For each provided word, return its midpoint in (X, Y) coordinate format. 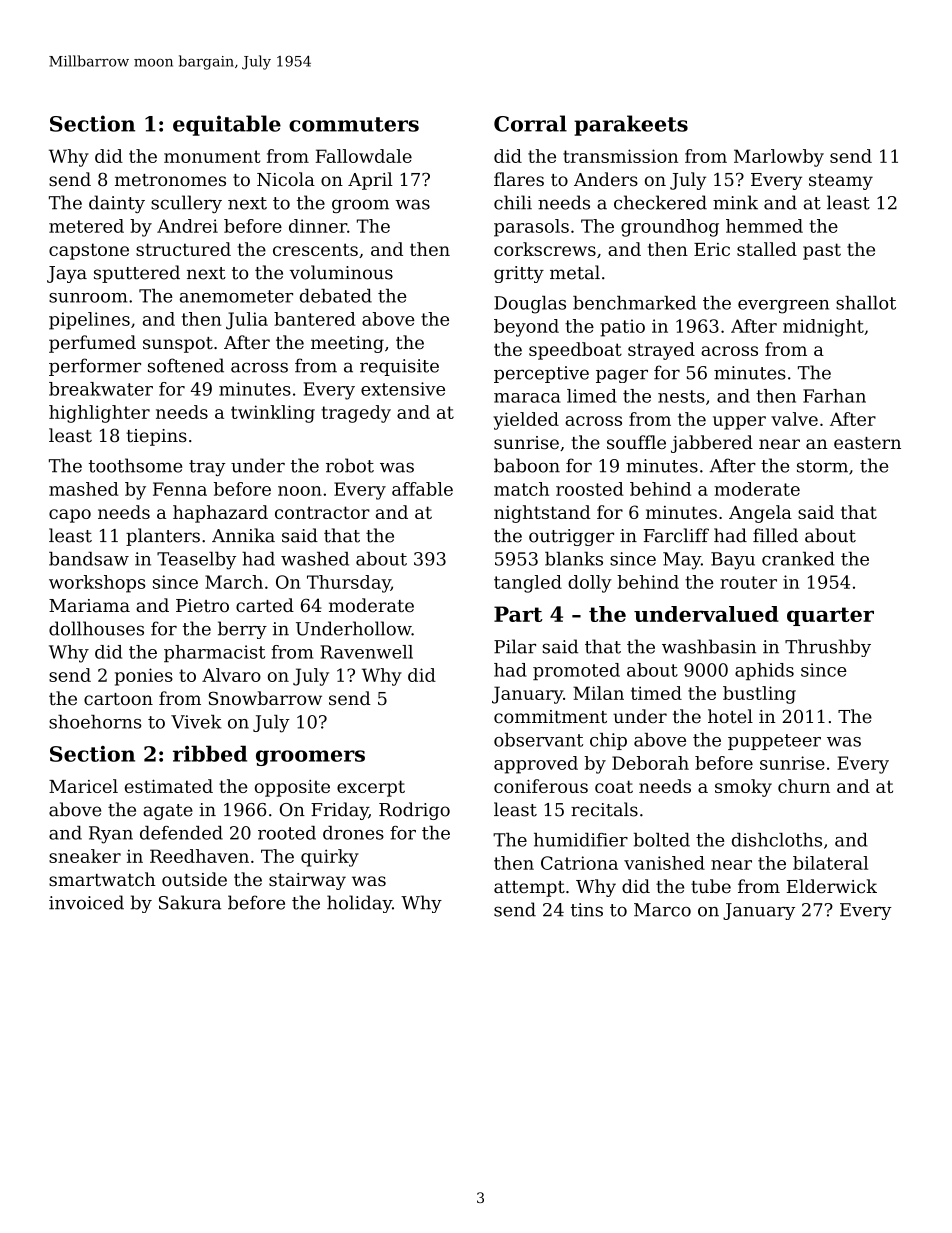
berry (242, 630)
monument (212, 156)
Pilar (515, 646)
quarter (830, 616)
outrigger (571, 537)
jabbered (712, 444)
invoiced (86, 902)
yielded (526, 421)
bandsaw (89, 559)
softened (186, 365)
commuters (354, 124)
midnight (823, 328)
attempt (529, 889)
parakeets (631, 125)
